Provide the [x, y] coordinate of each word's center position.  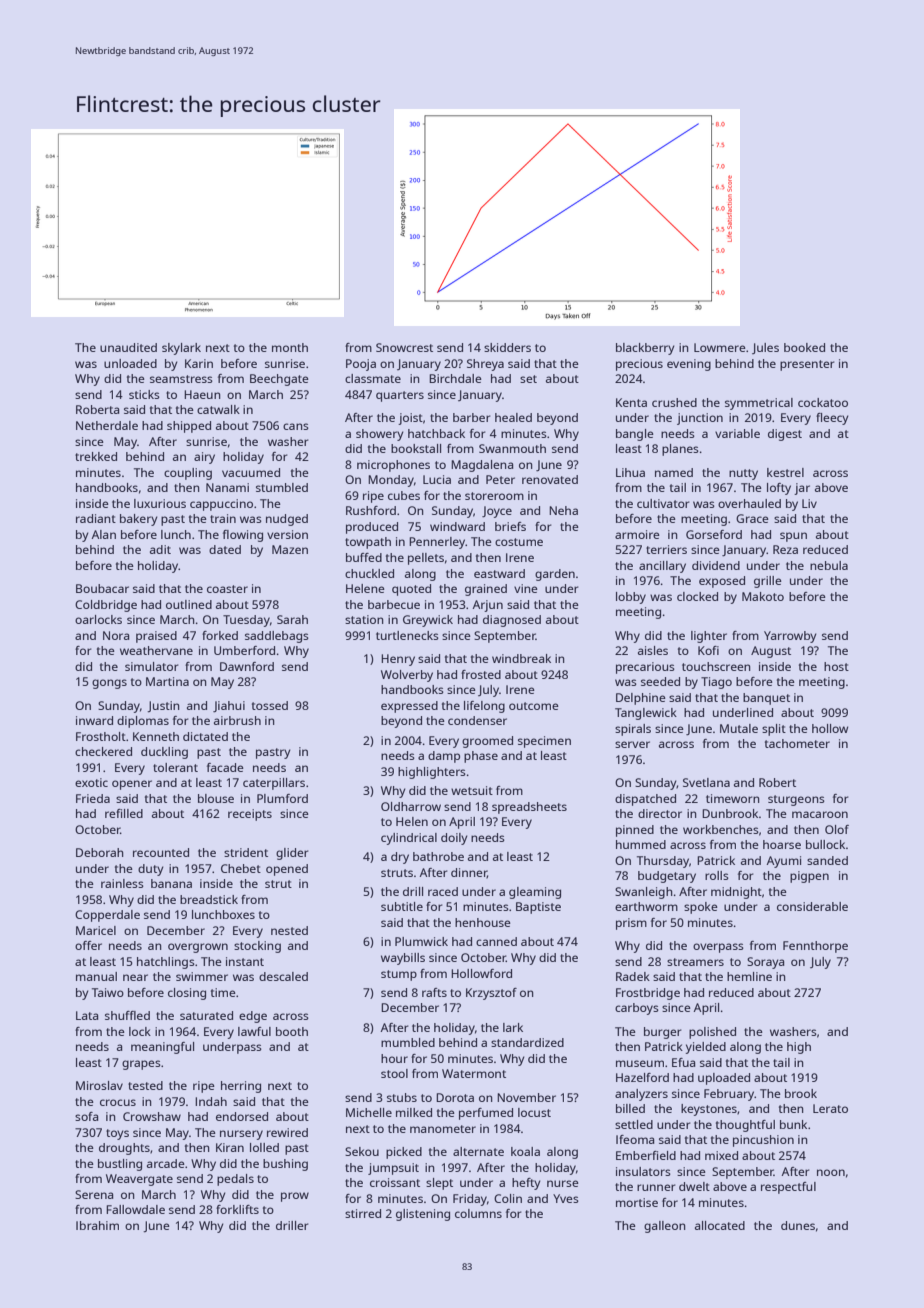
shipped [189, 427]
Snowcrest [404, 347]
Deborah [99, 852]
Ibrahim [97, 1225]
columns [478, 1213]
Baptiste [538, 908]
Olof [837, 829]
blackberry [645, 349]
